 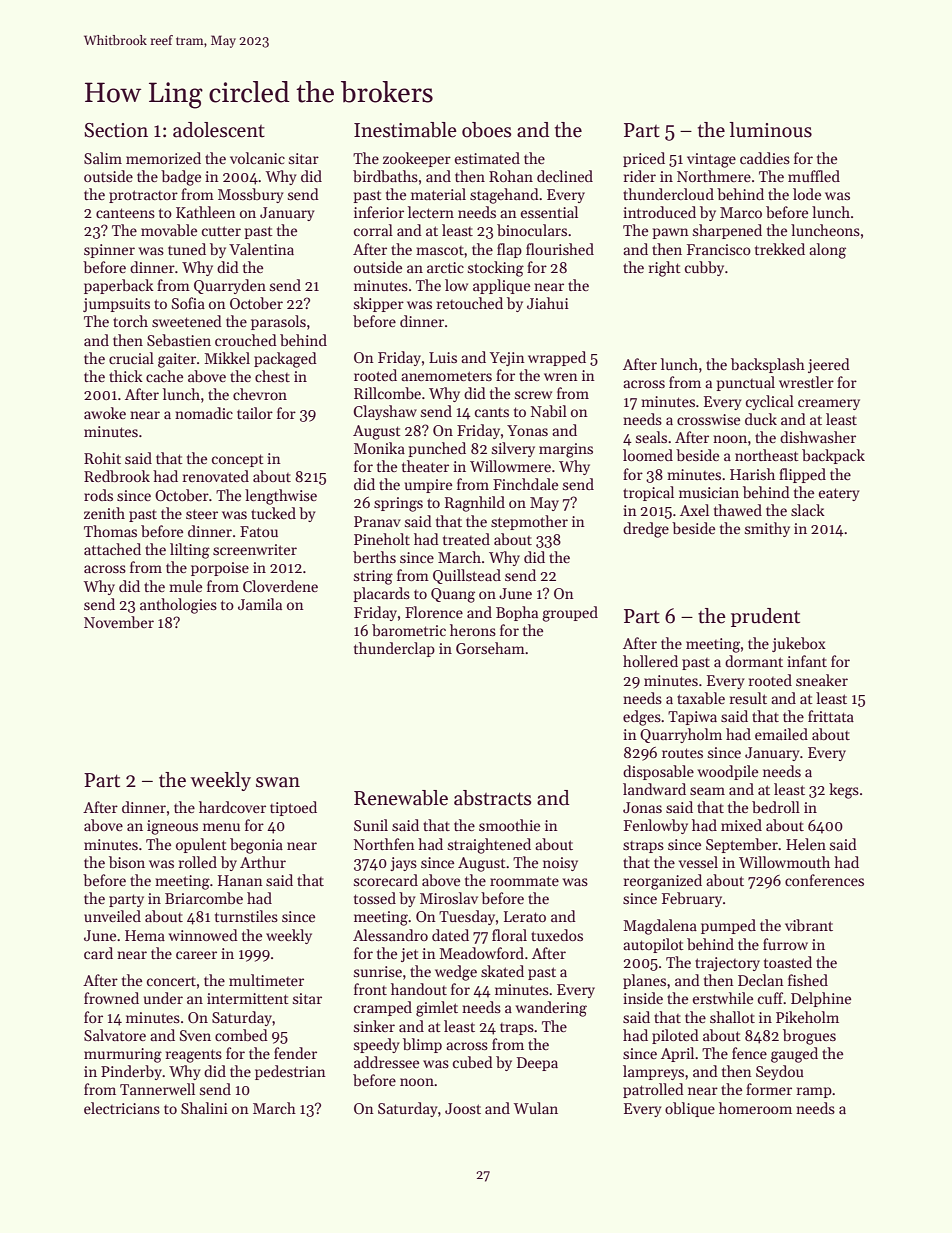 I want to click on jukebox, so click(x=799, y=644).
